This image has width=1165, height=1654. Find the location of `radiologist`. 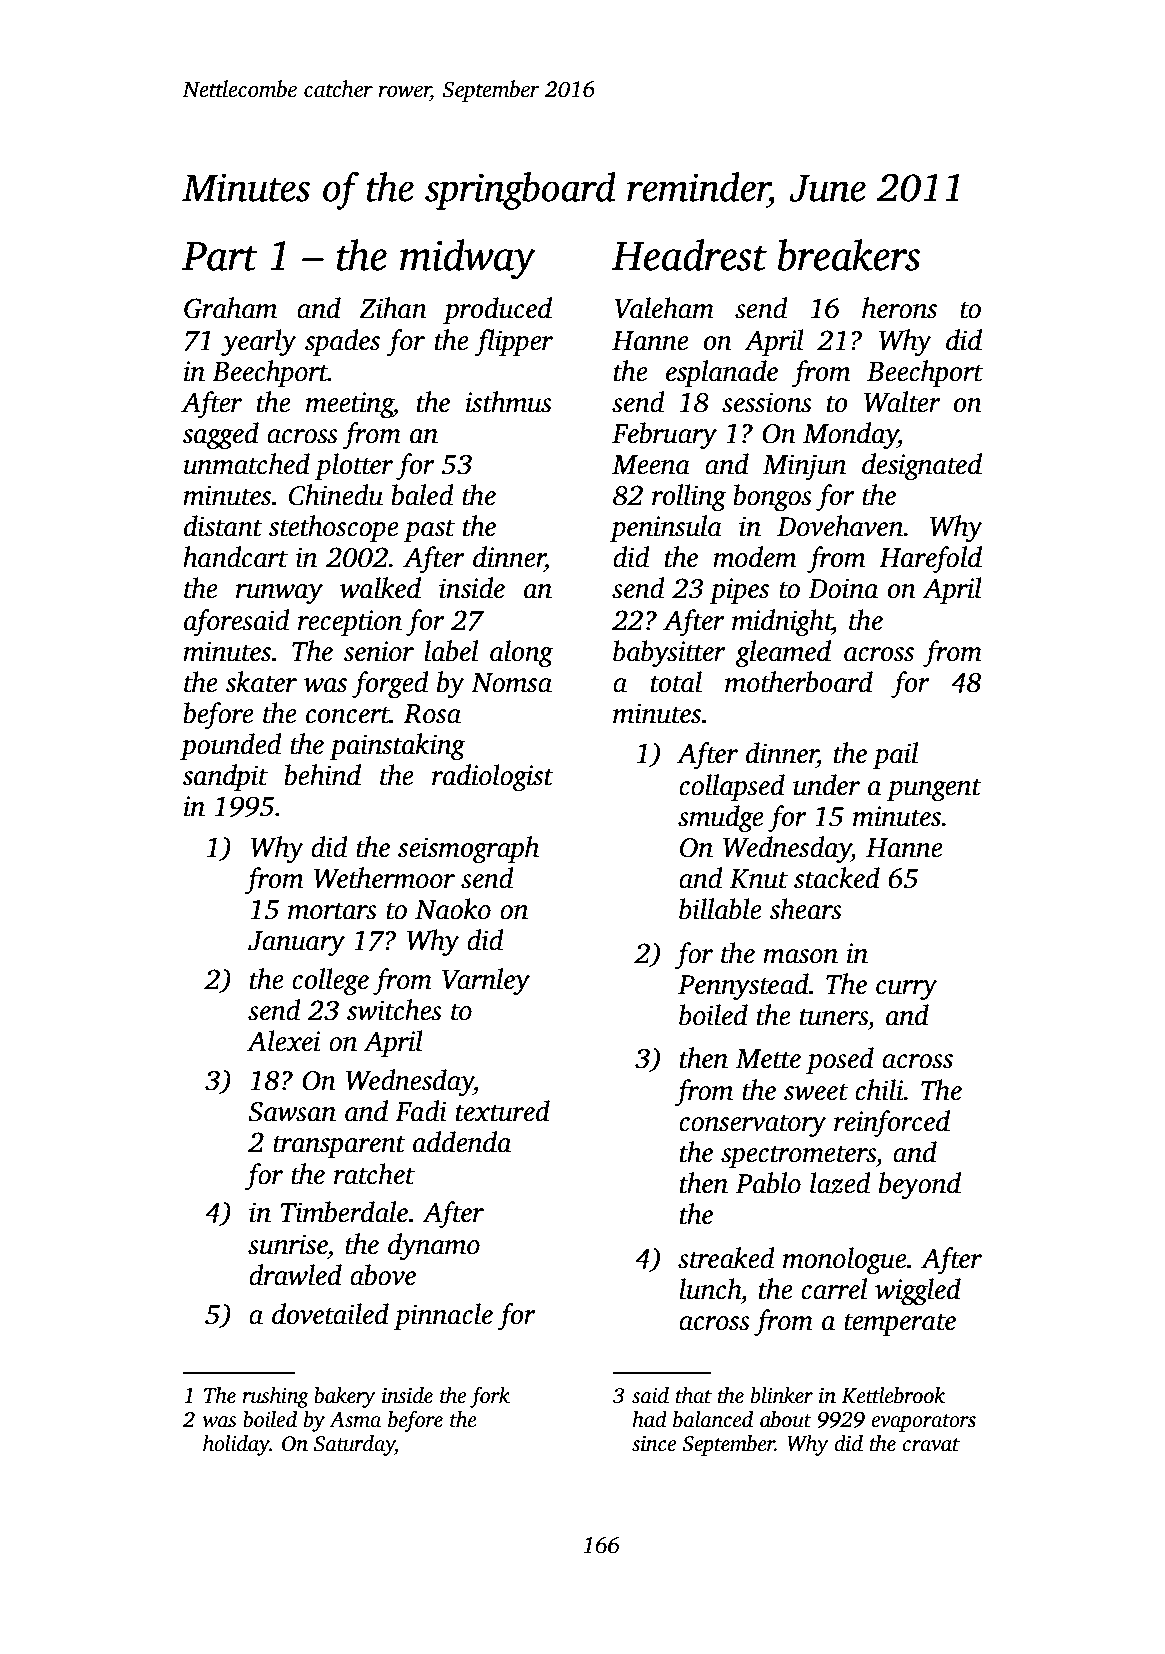

radiologist is located at coordinates (493, 778).
